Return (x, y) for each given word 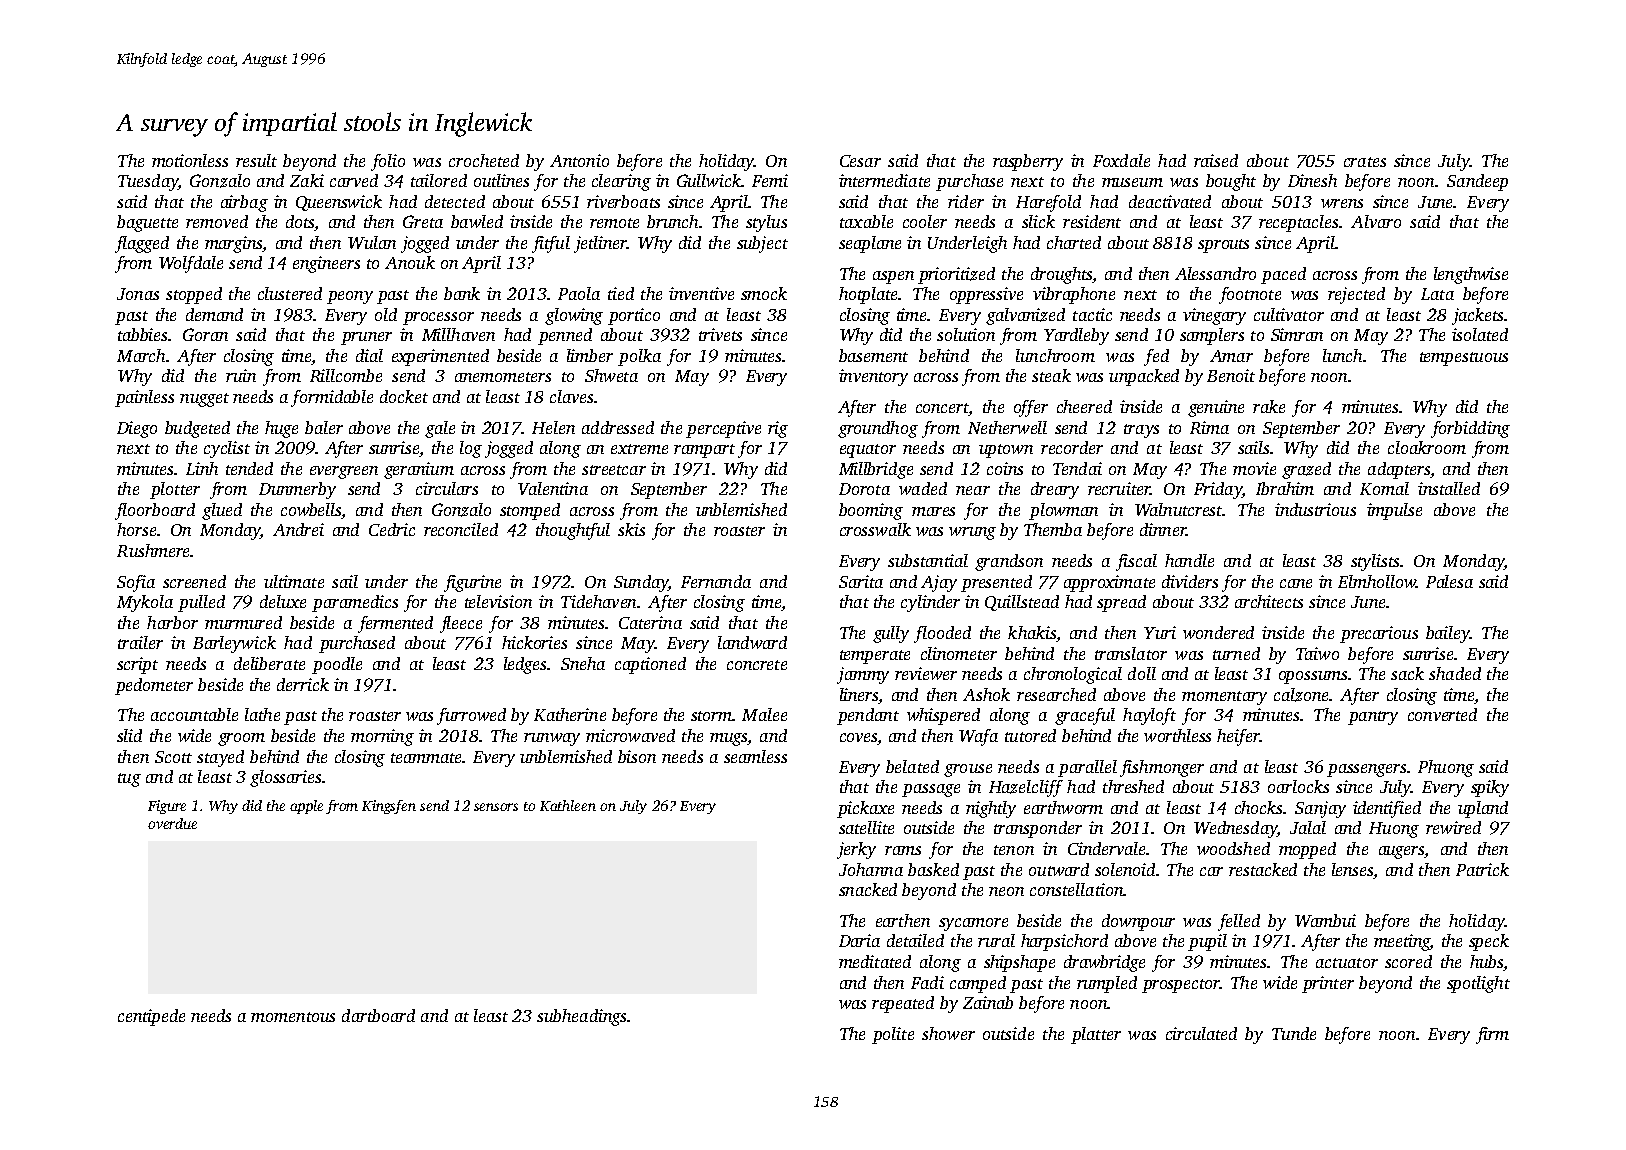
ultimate (294, 581)
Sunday (641, 583)
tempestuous (1464, 359)
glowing (574, 316)
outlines (501, 180)
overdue (172, 823)
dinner (1163, 529)
